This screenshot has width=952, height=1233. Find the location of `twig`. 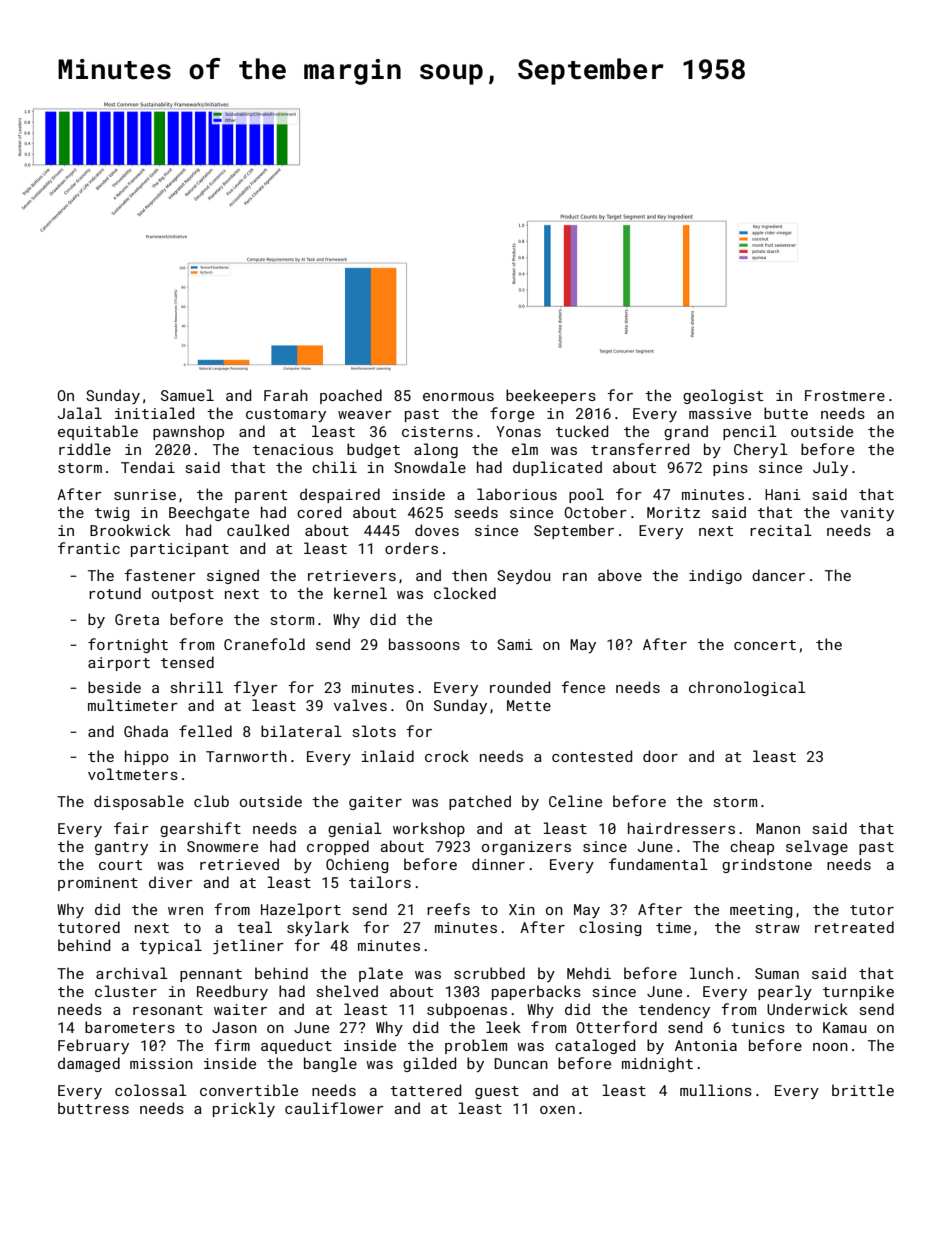

twig is located at coordinates (112, 514).
